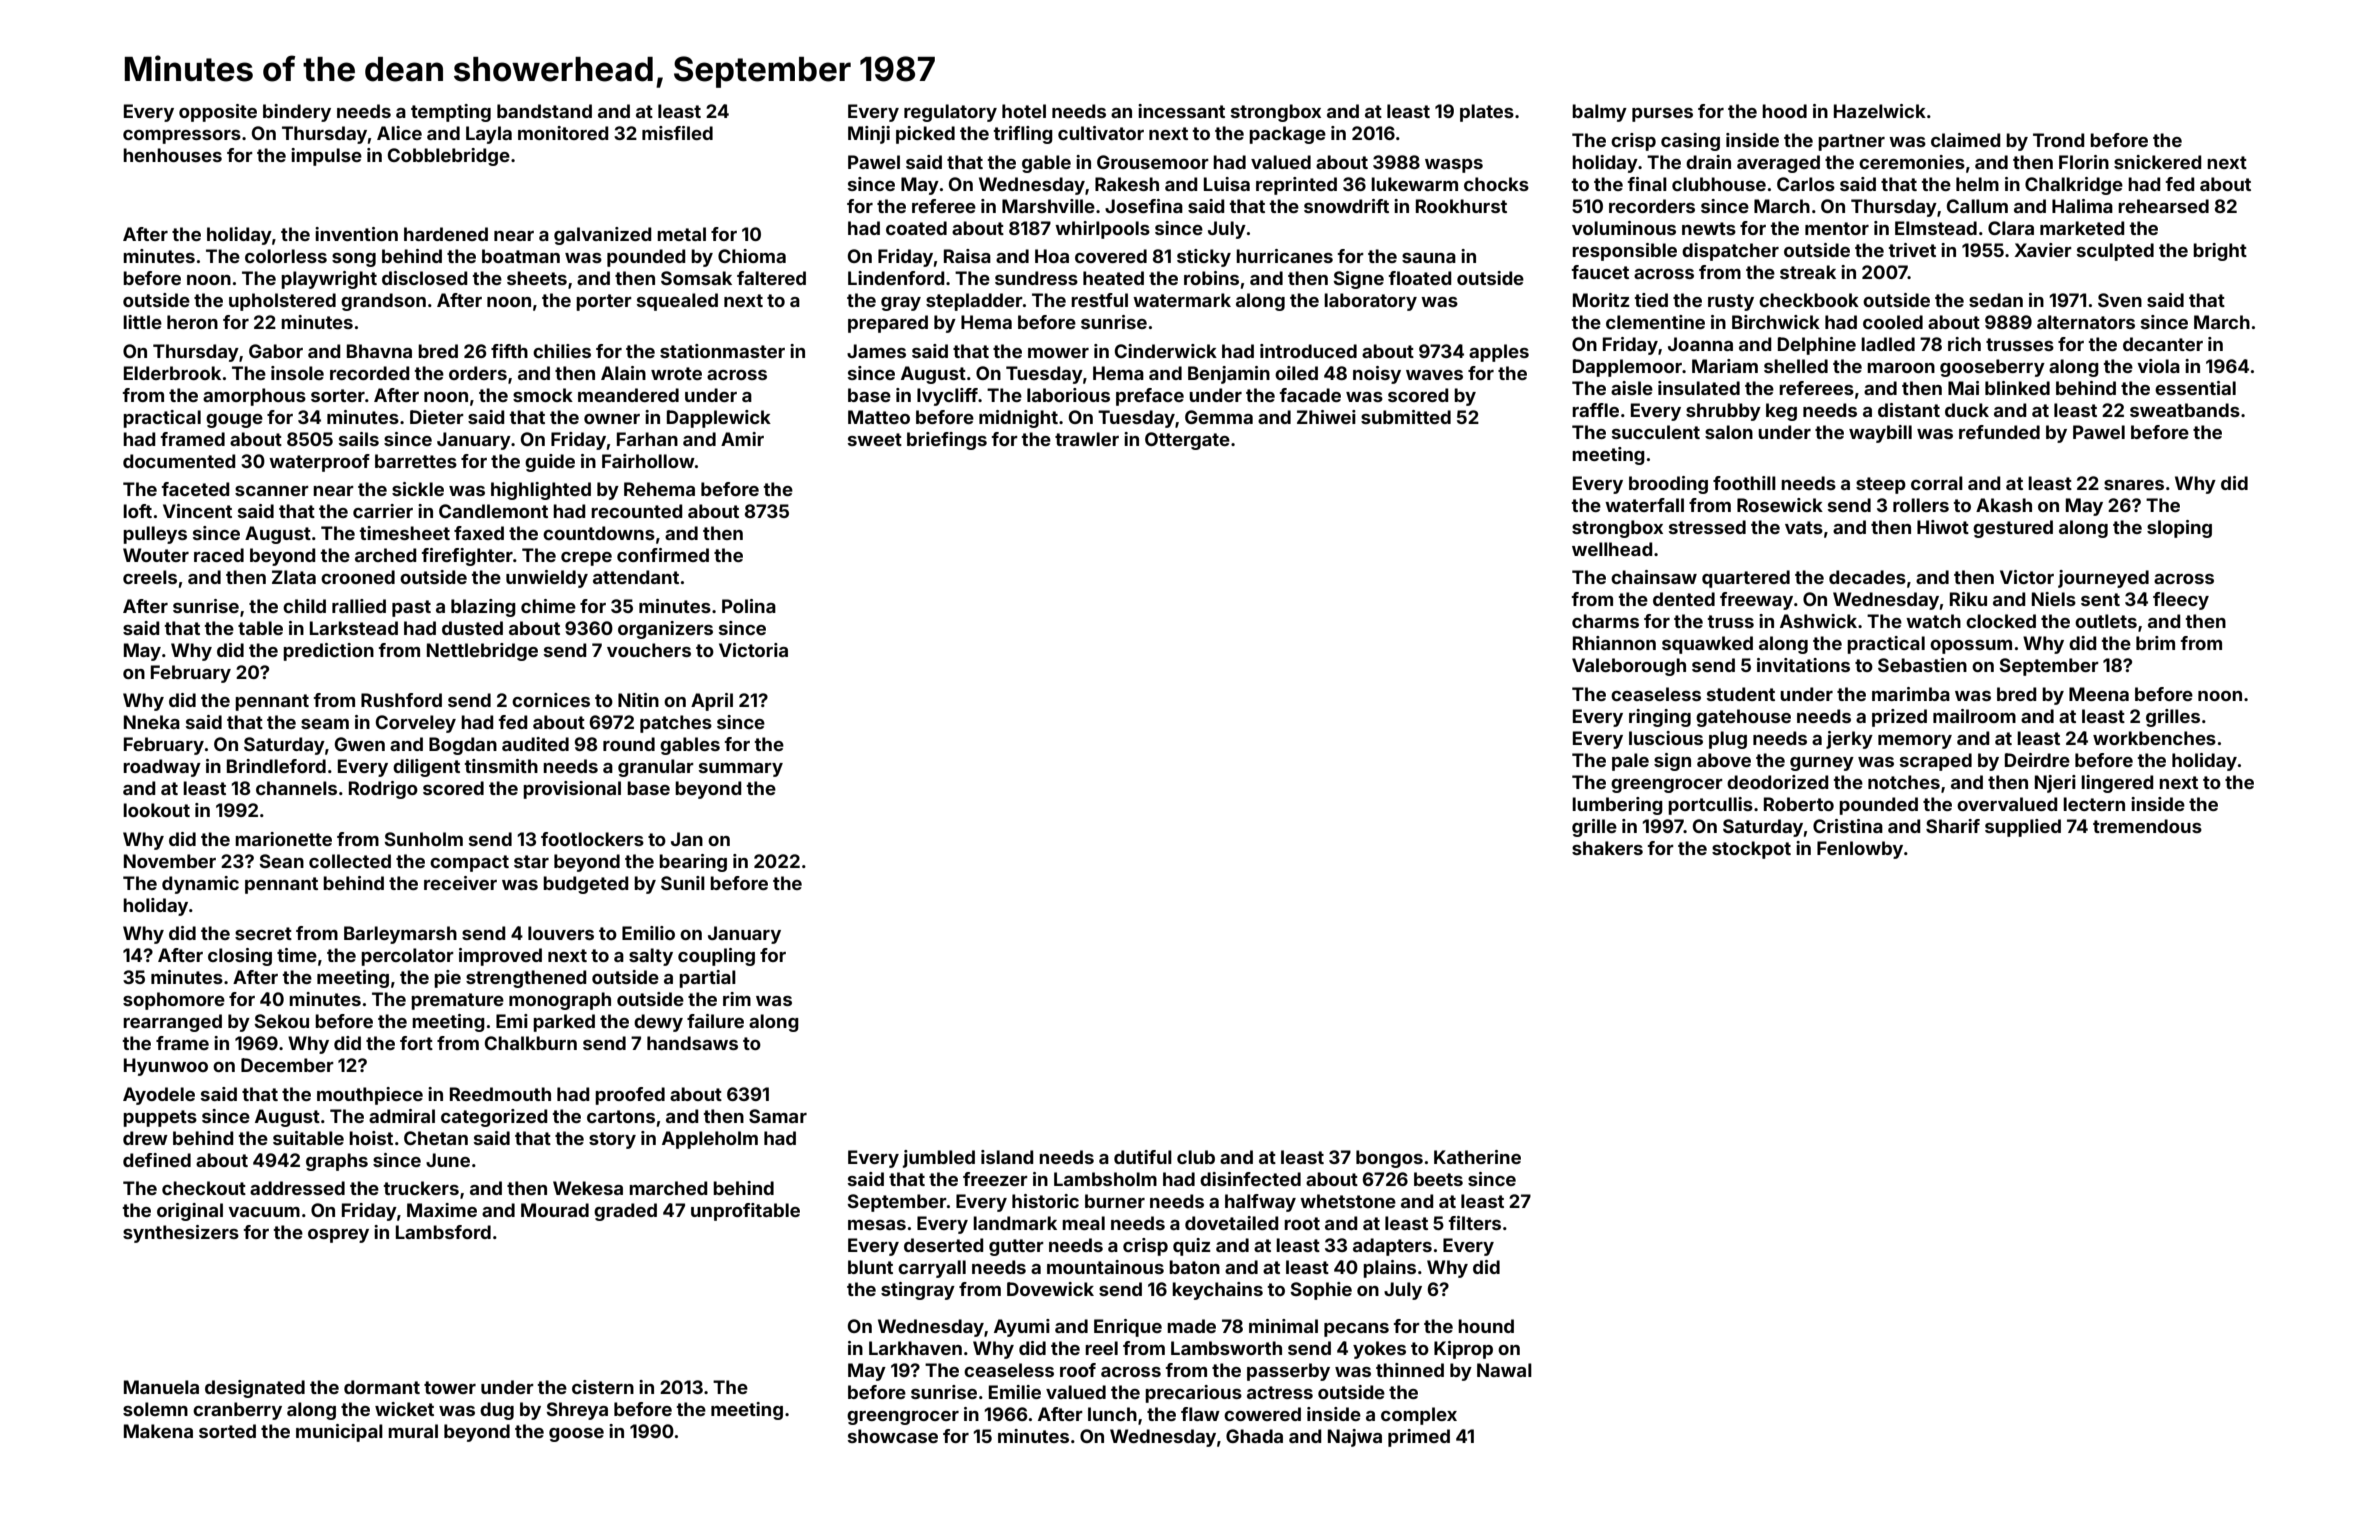 This screenshot has width=2380, height=1540. Describe the element at coordinates (1346, 206) in the screenshot. I see `snowdrift` at that location.
